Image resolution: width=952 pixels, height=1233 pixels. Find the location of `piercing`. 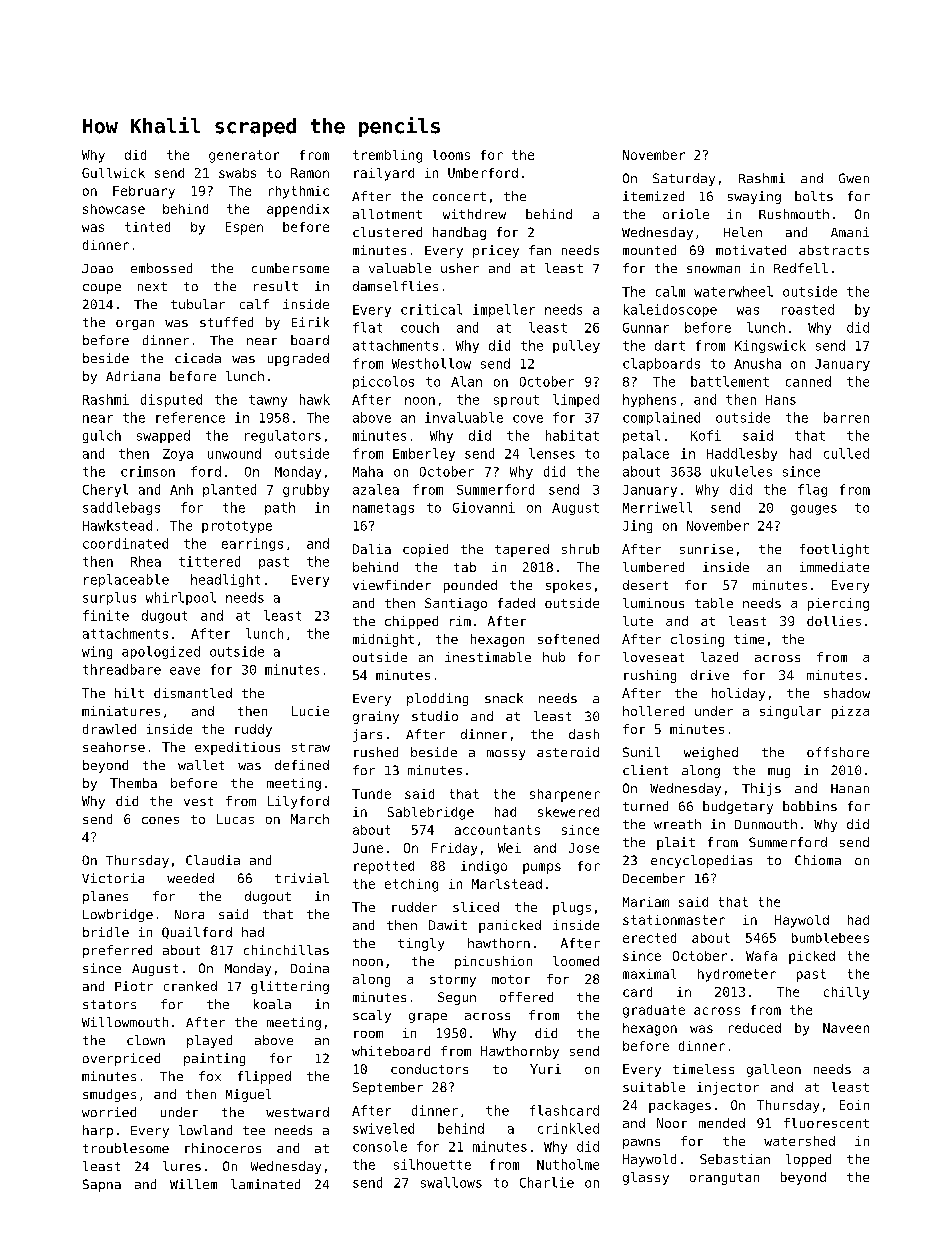

piercing is located at coordinates (838, 604).
